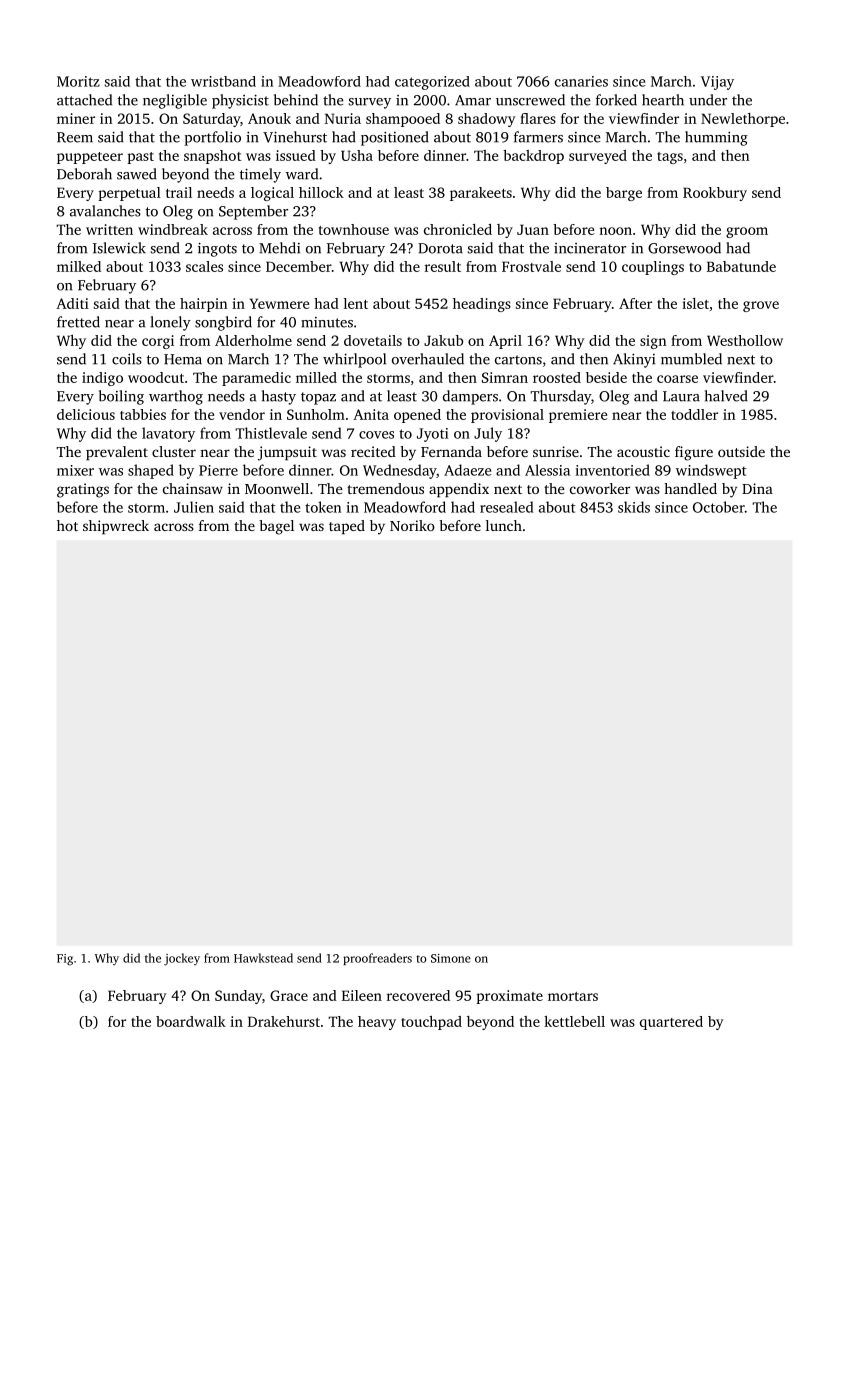 This image has width=849, height=1400. Describe the element at coordinates (671, 1023) in the image. I see `quartered` at that location.
